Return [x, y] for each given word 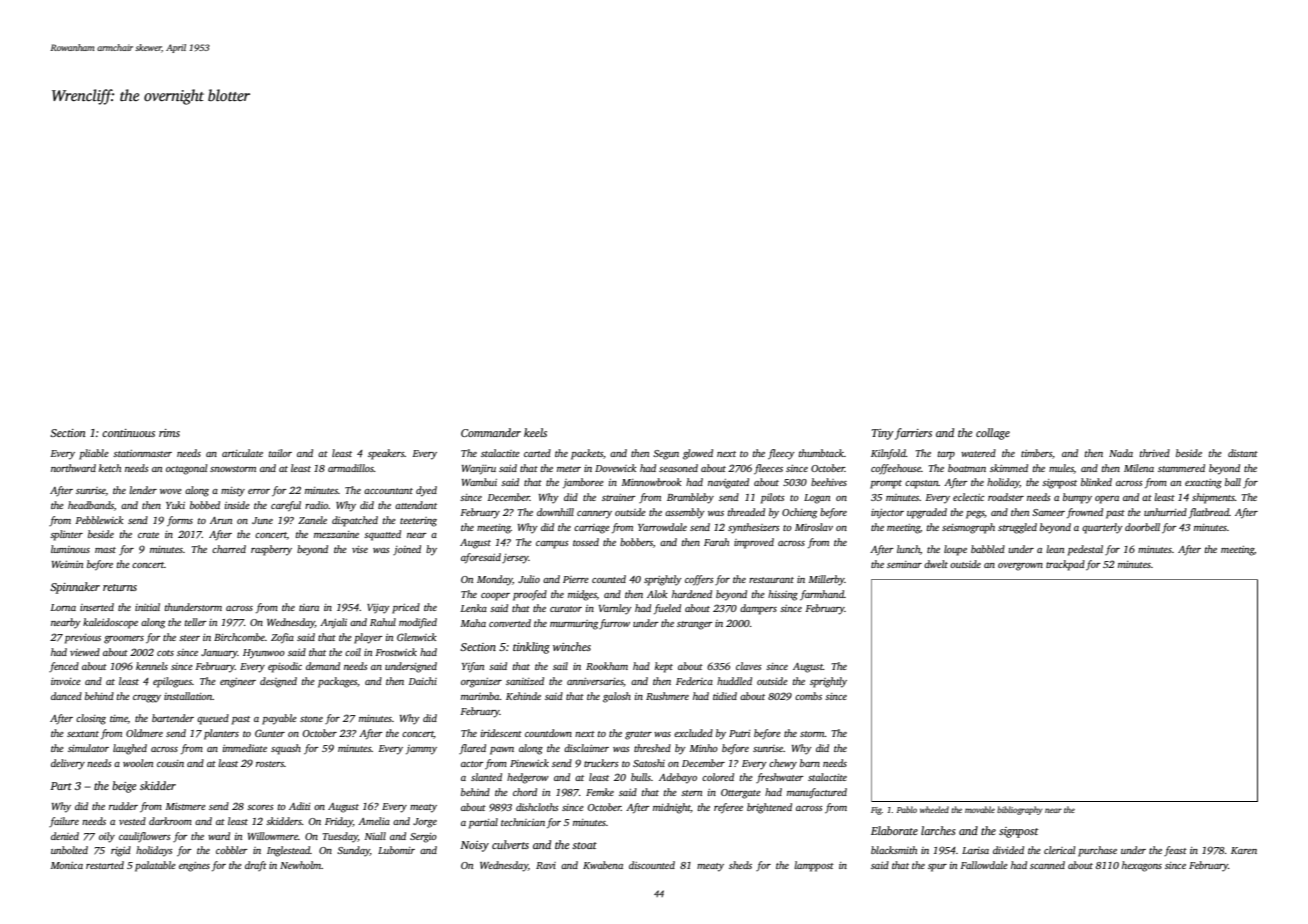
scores [260, 807]
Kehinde [523, 696]
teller [196, 622]
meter [569, 469]
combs [808, 696]
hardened [692, 594]
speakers [386, 454]
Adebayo [678, 778]
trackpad [1065, 565]
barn [810, 763]
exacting [1203, 484]
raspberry [271, 550]
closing [91, 719]
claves [749, 666]
